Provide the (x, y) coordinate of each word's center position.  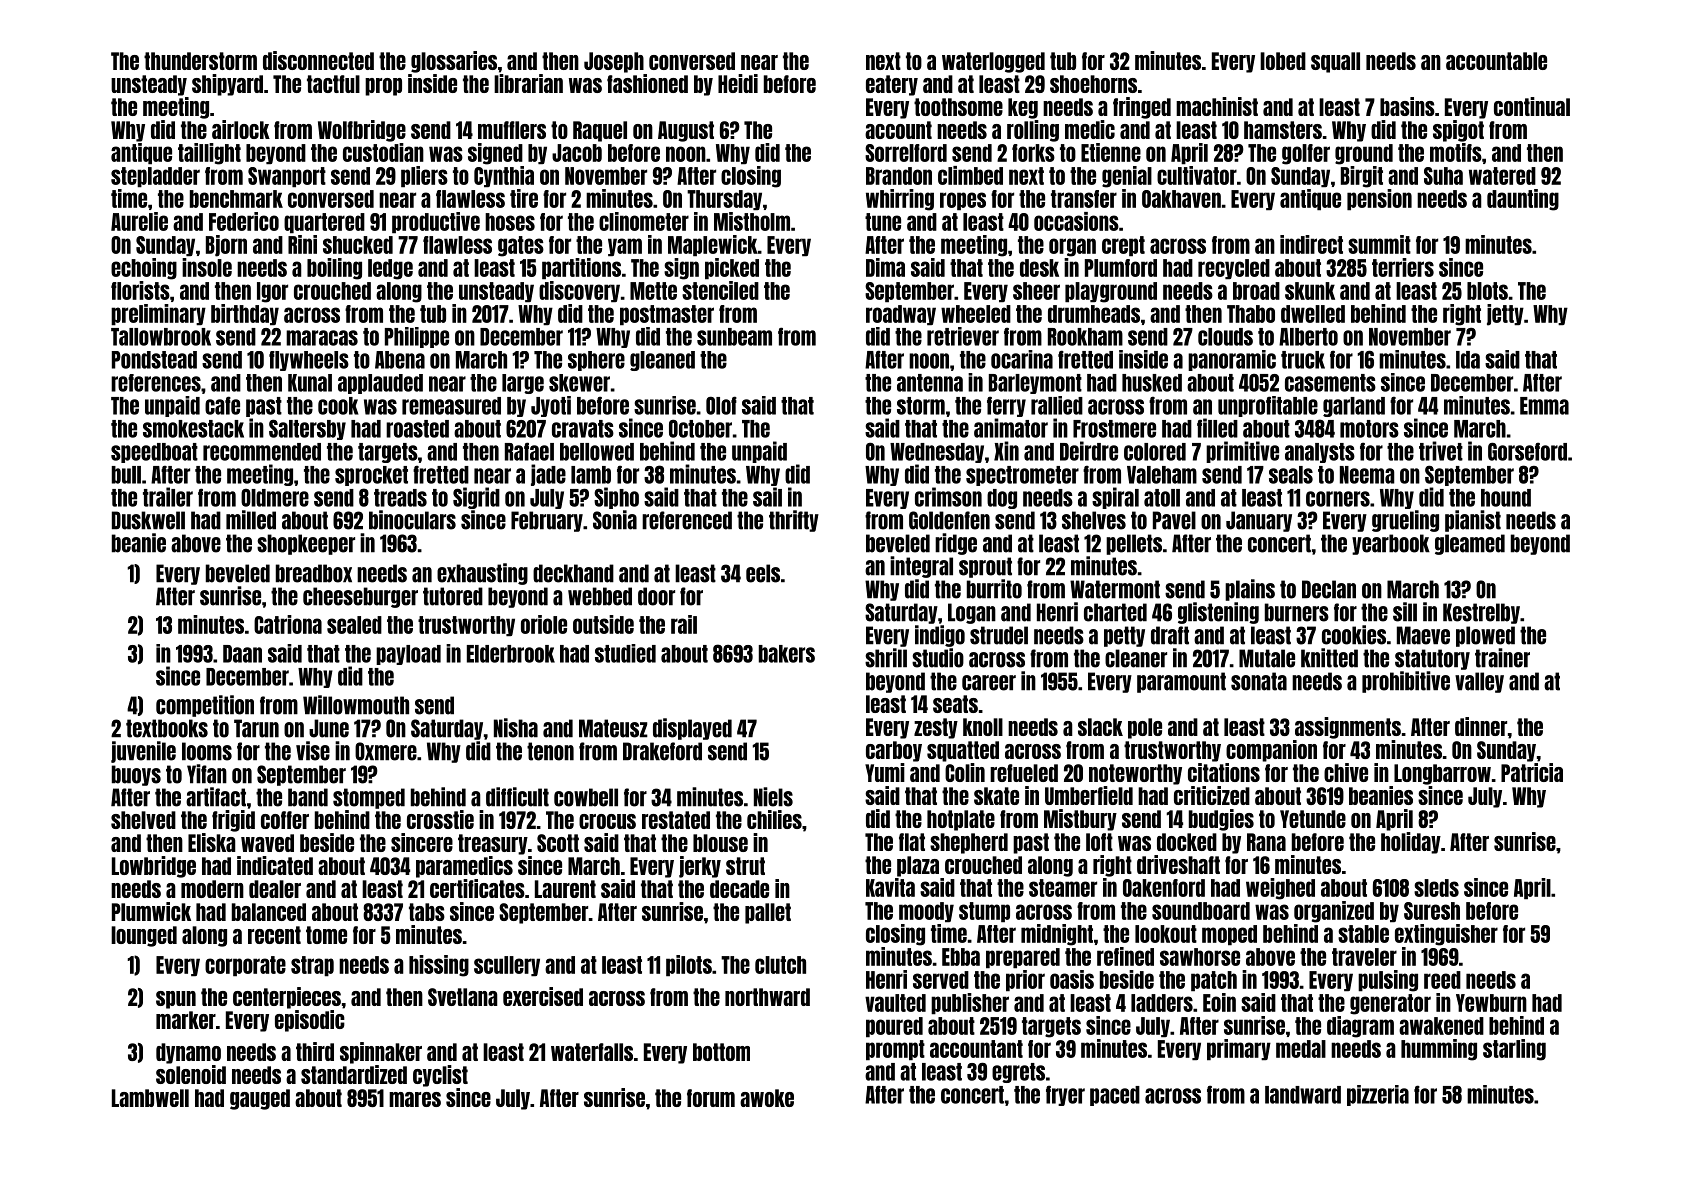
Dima (885, 267)
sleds (1436, 888)
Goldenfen (949, 520)
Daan (242, 654)
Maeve (1423, 635)
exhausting (482, 574)
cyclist (440, 1076)
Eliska (212, 842)
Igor (272, 292)
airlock (241, 129)
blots (1487, 291)
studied (625, 653)
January (1259, 521)
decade (739, 889)
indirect (1311, 244)
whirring (900, 200)
